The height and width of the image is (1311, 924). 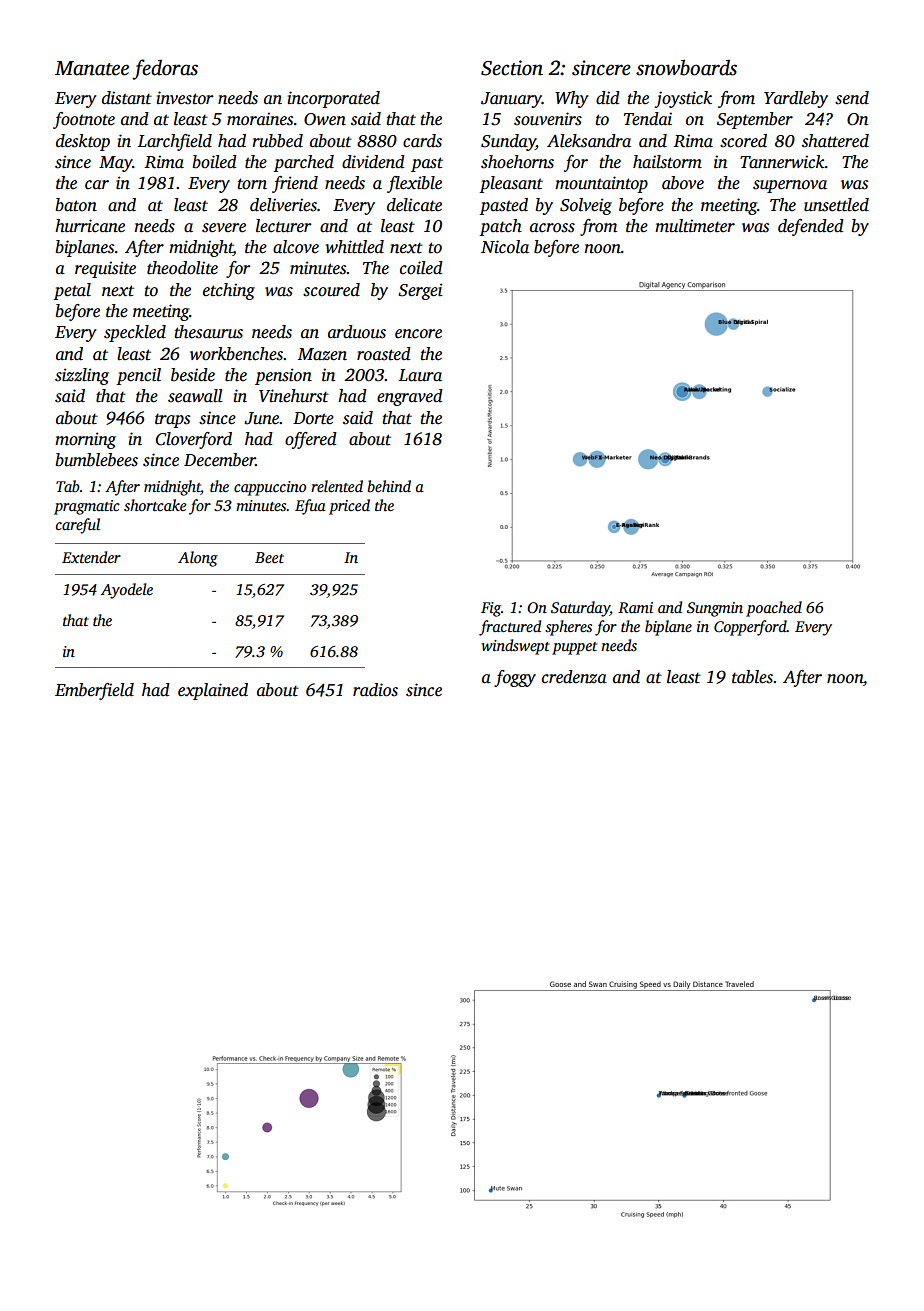 What do you see at coordinates (195, 396) in the image?
I see `seawall` at bounding box center [195, 396].
